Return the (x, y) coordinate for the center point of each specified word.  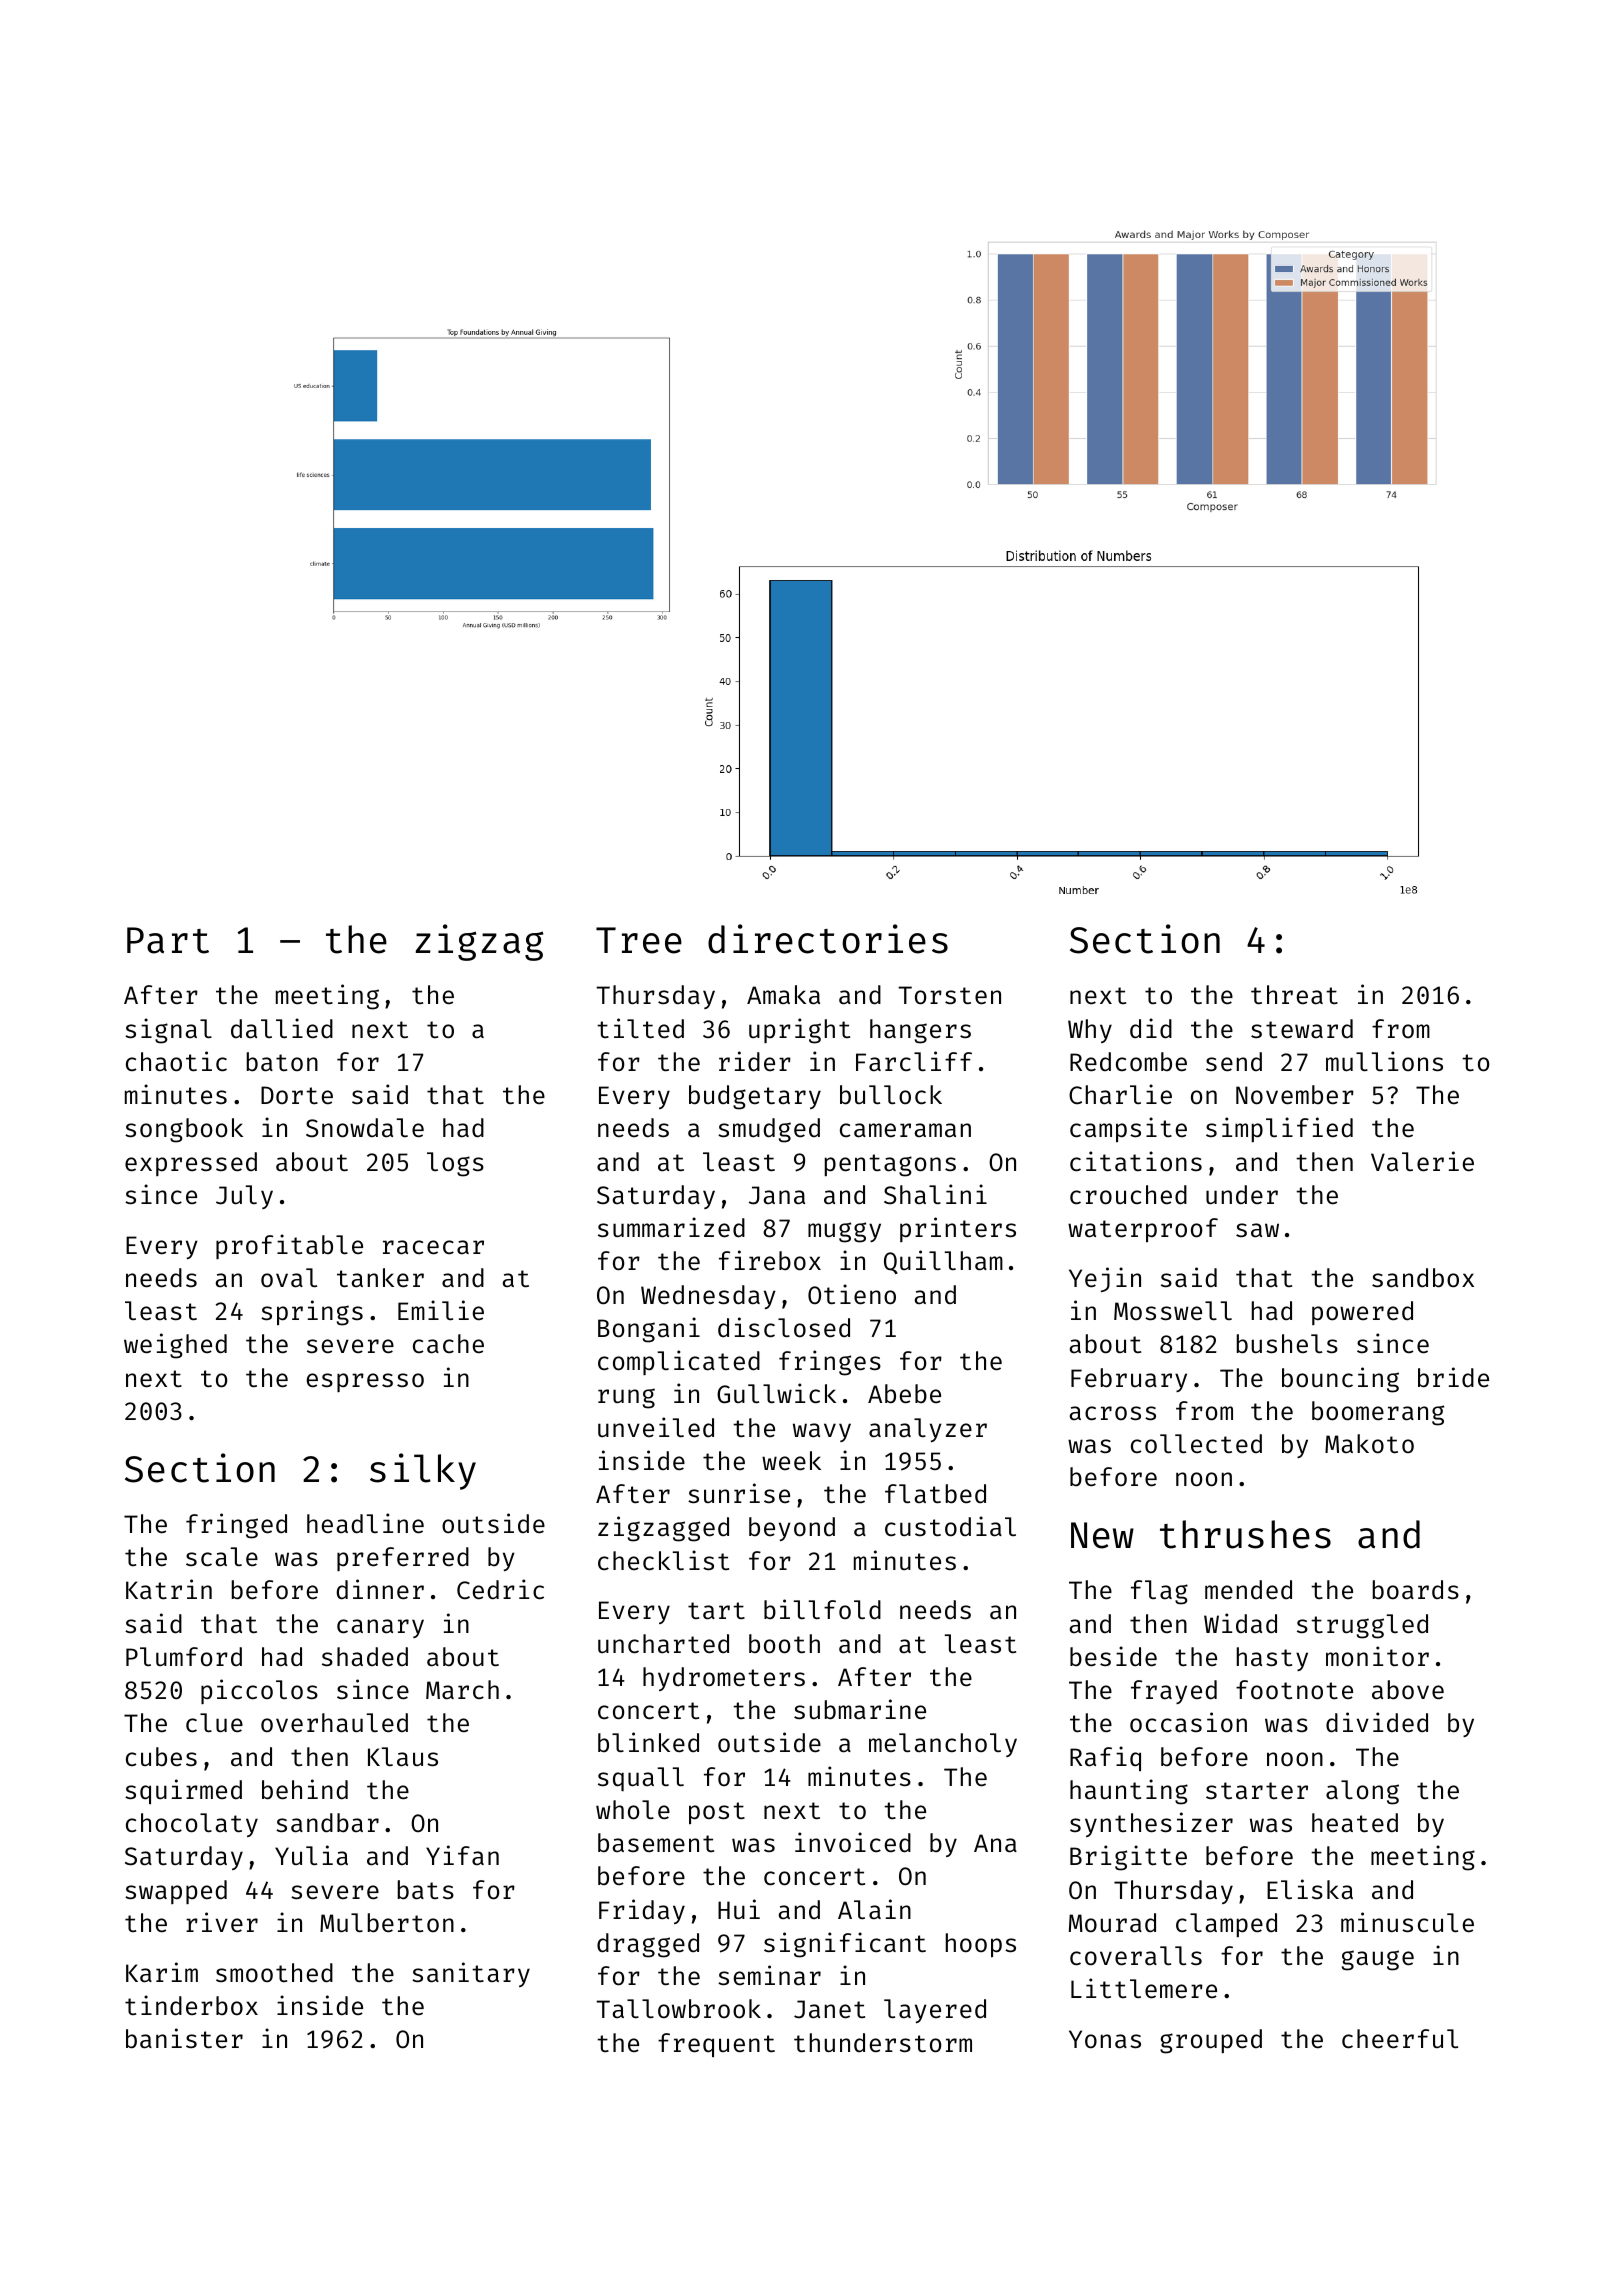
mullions (1384, 1061)
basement (656, 1843)
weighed (175, 1346)
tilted (640, 1028)
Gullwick (776, 1393)
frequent (716, 2045)
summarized (671, 1227)
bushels (1287, 1344)
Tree (639, 940)
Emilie (441, 1310)
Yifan (462, 1855)
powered (1362, 1313)
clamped (1226, 1925)
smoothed (274, 1973)
